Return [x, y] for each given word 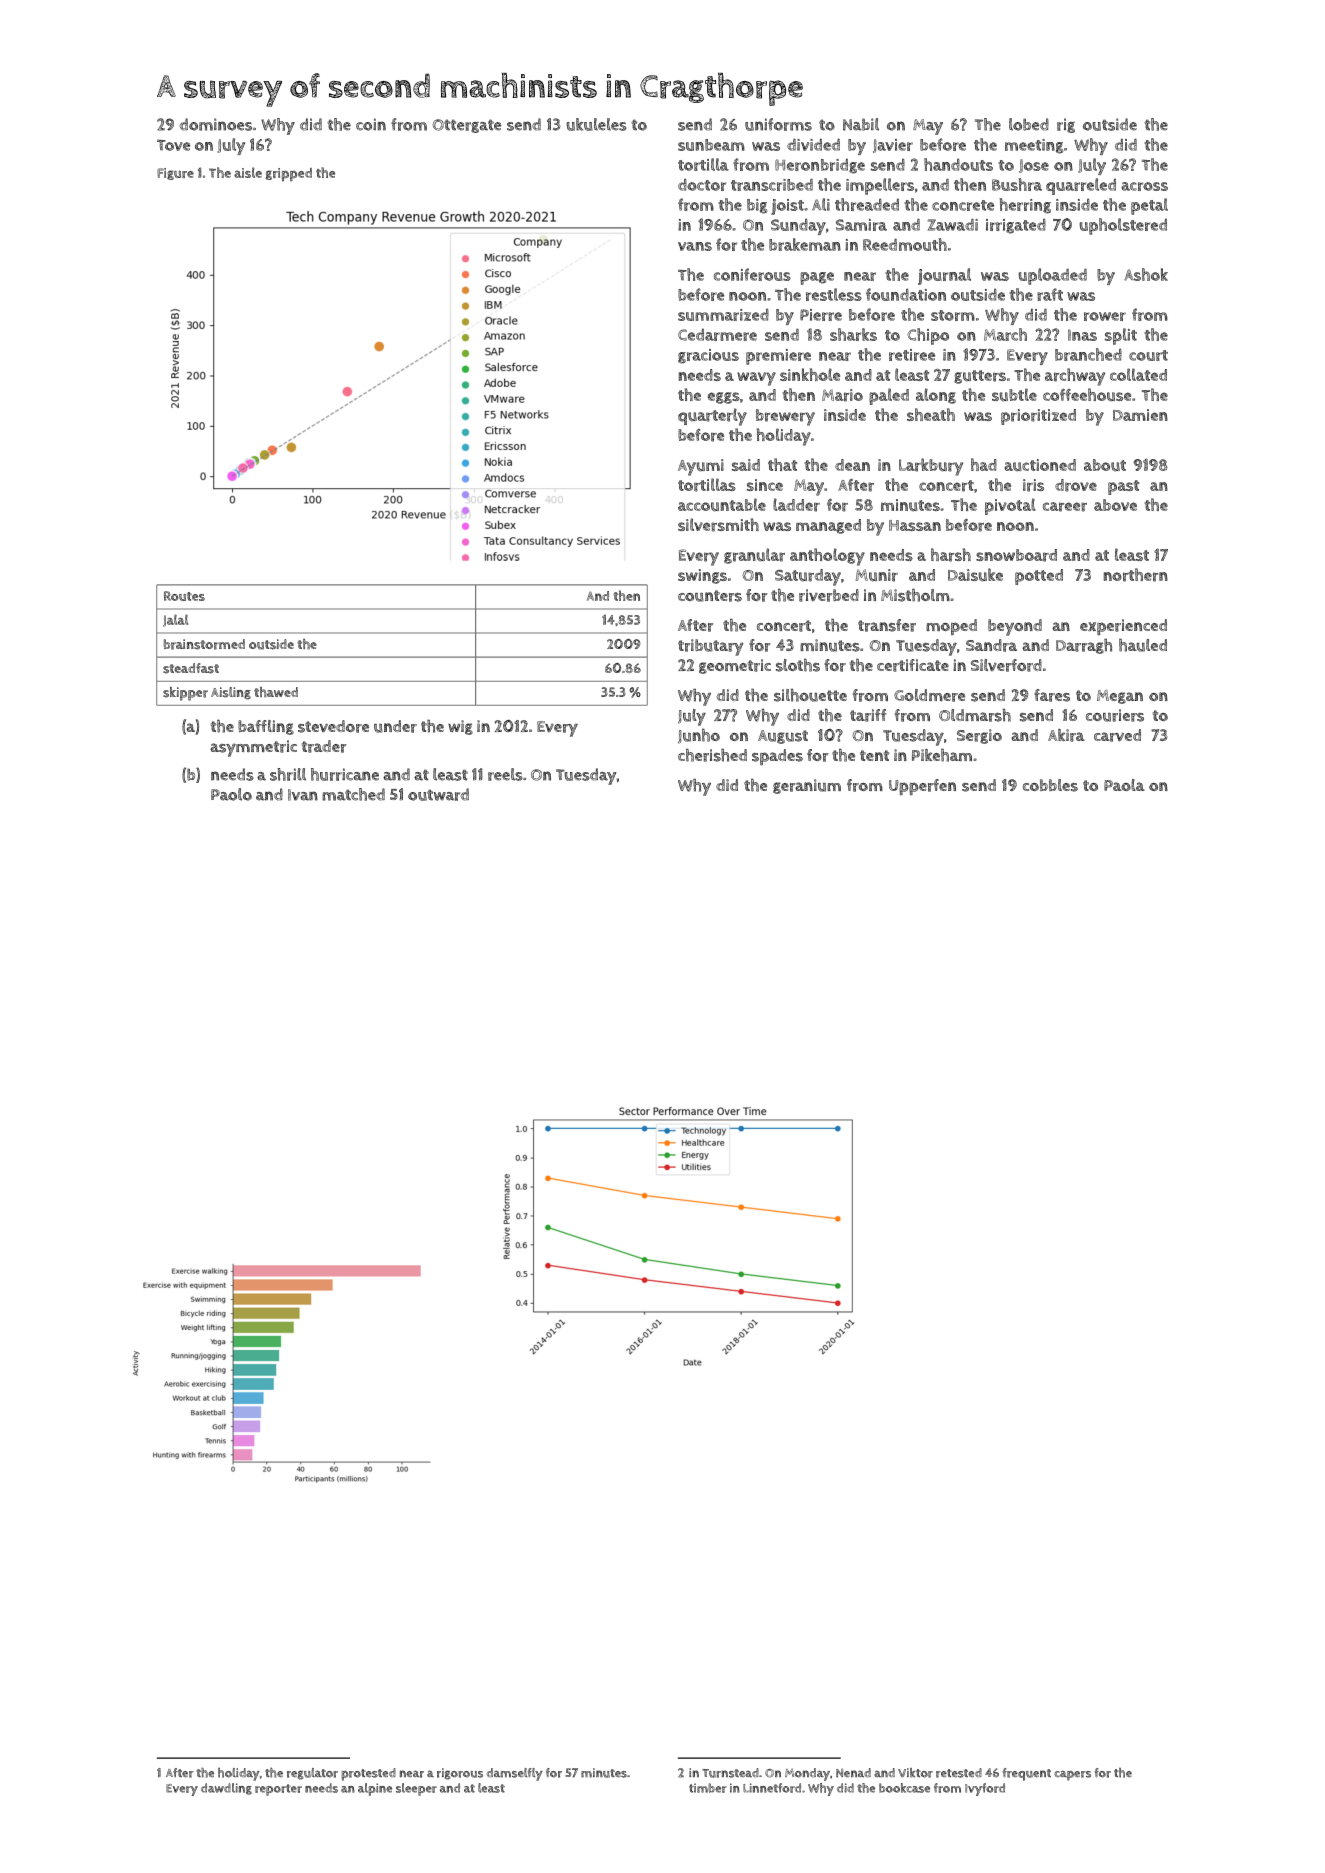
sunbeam [711, 145]
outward [438, 794]
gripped [289, 175]
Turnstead [730, 1773]
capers [1072, 1775]
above [1115, 505]
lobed [1029, 124]
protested [368, 1774]
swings [702, 576]
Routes [184, 596]
